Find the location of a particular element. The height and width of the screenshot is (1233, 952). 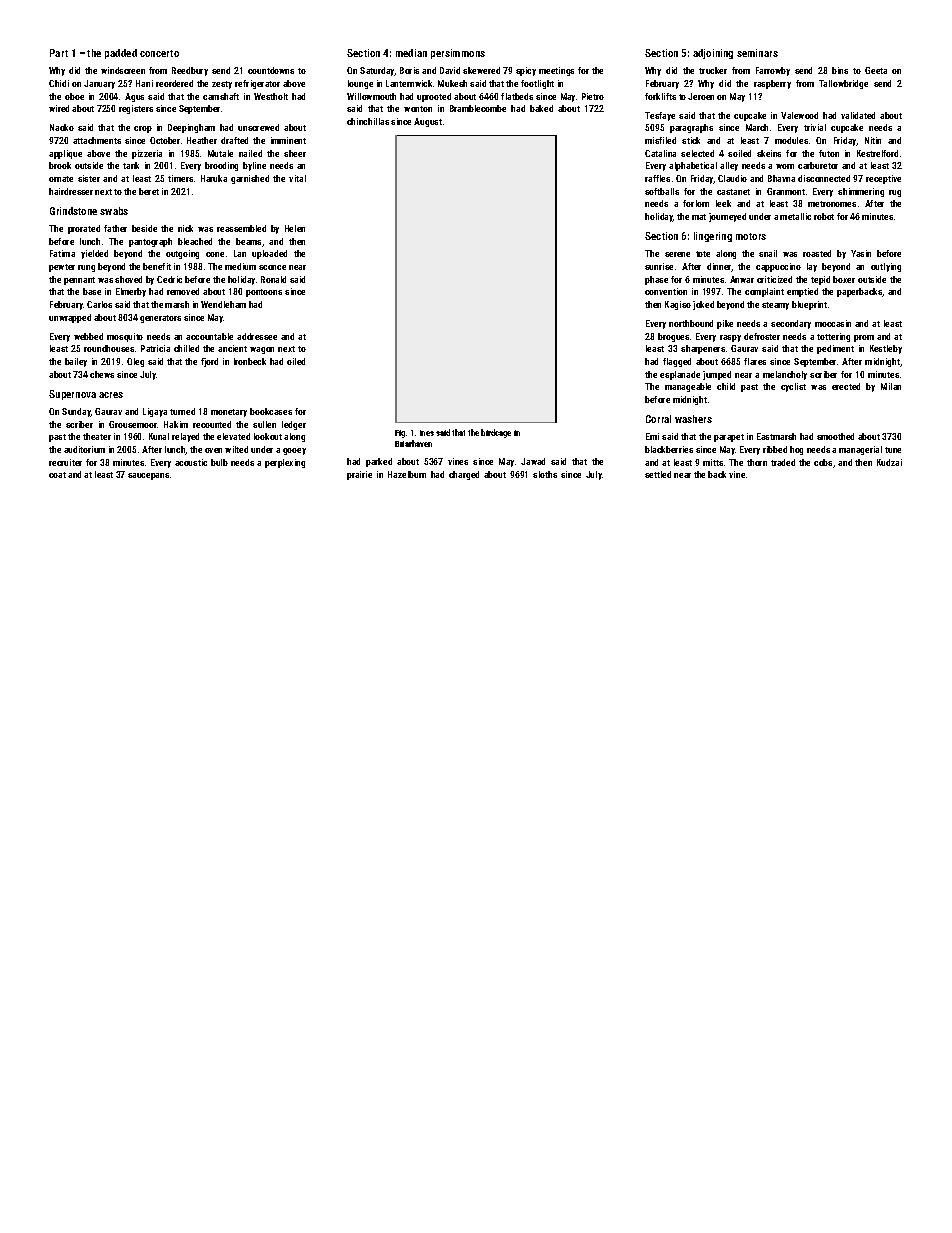

addressee is located at coordinates (257, 336).
